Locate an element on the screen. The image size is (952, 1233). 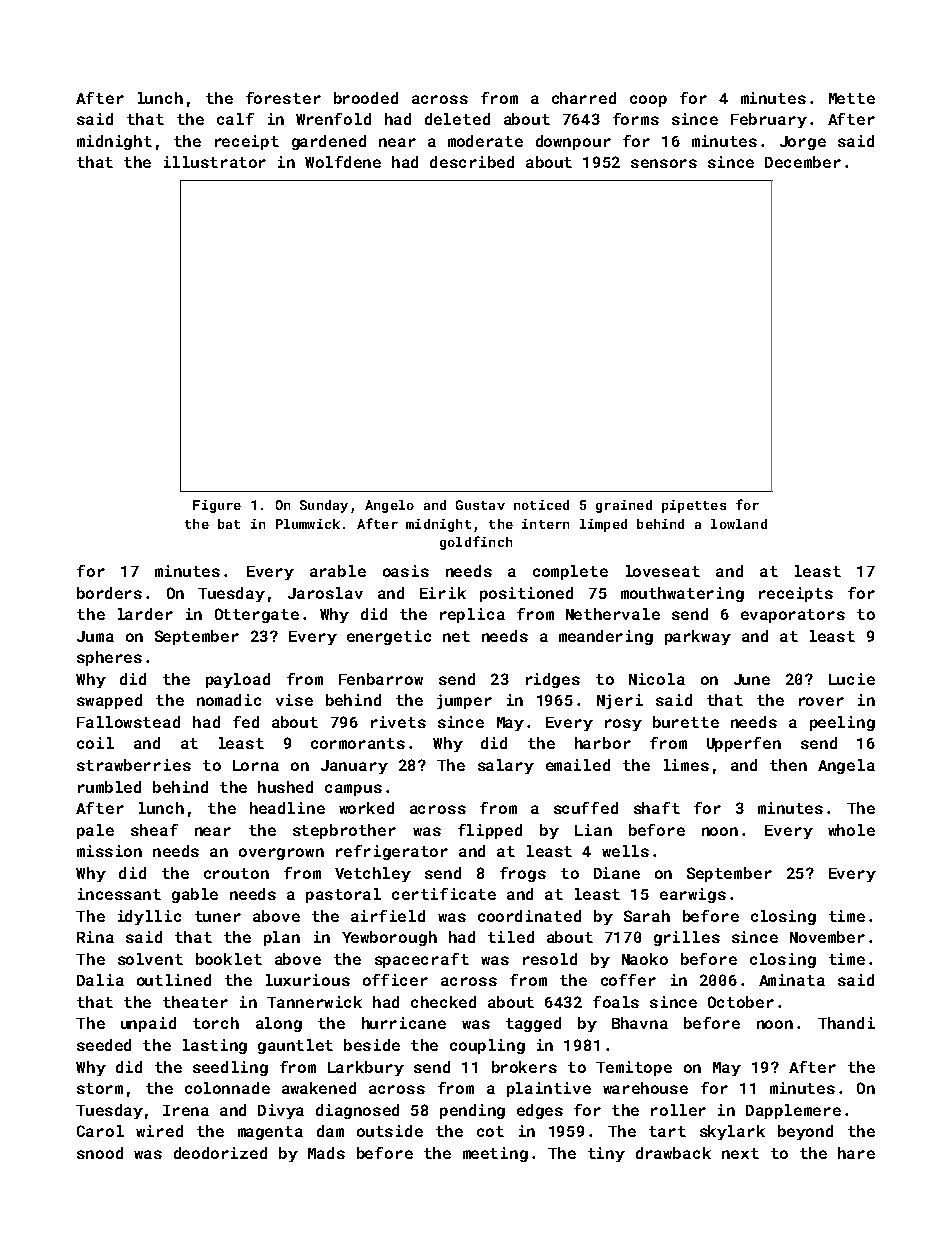
along is located at coordinates (279, 1024).
